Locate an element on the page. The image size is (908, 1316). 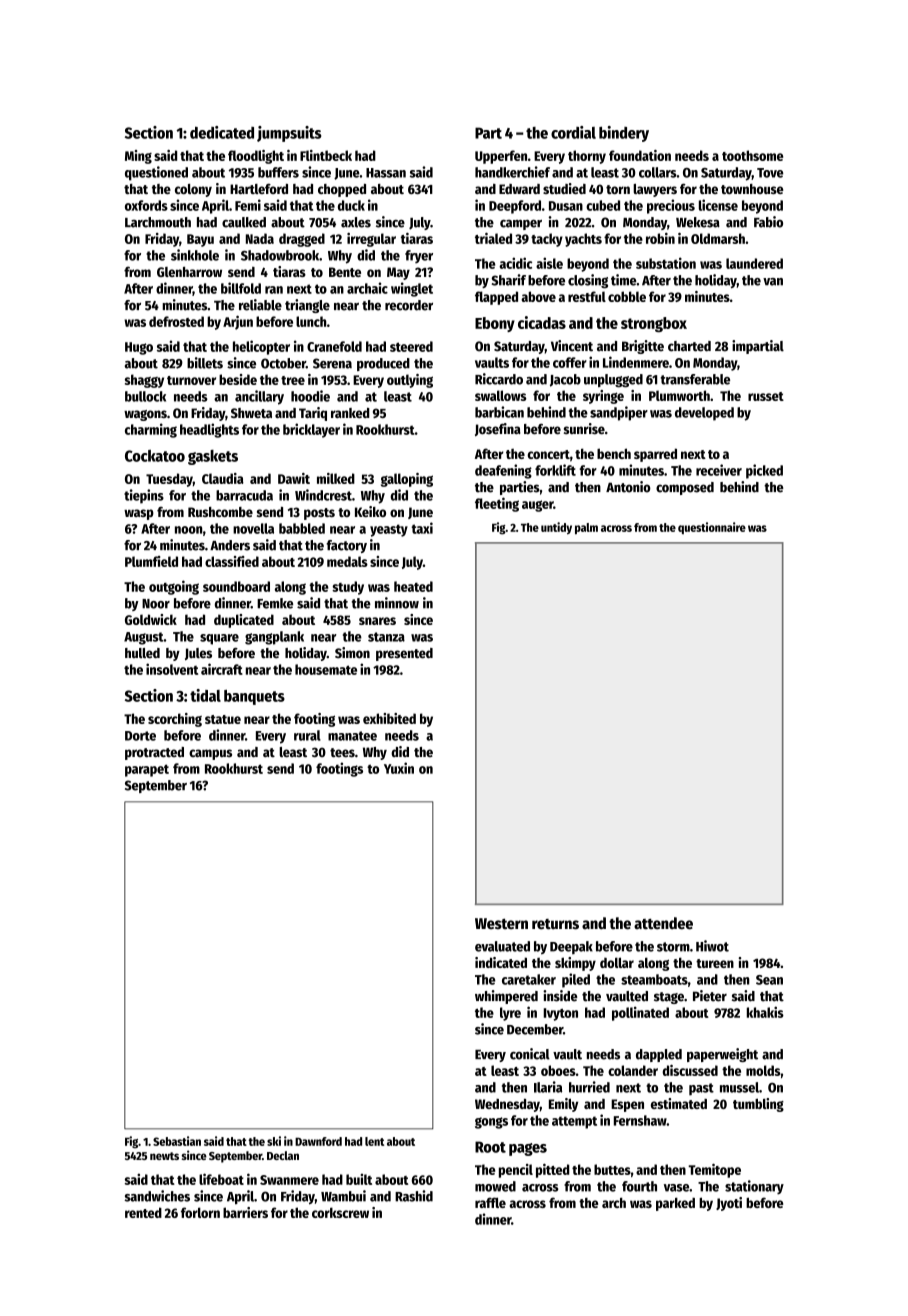
Plumworth is located at coordinates (679, 395).
